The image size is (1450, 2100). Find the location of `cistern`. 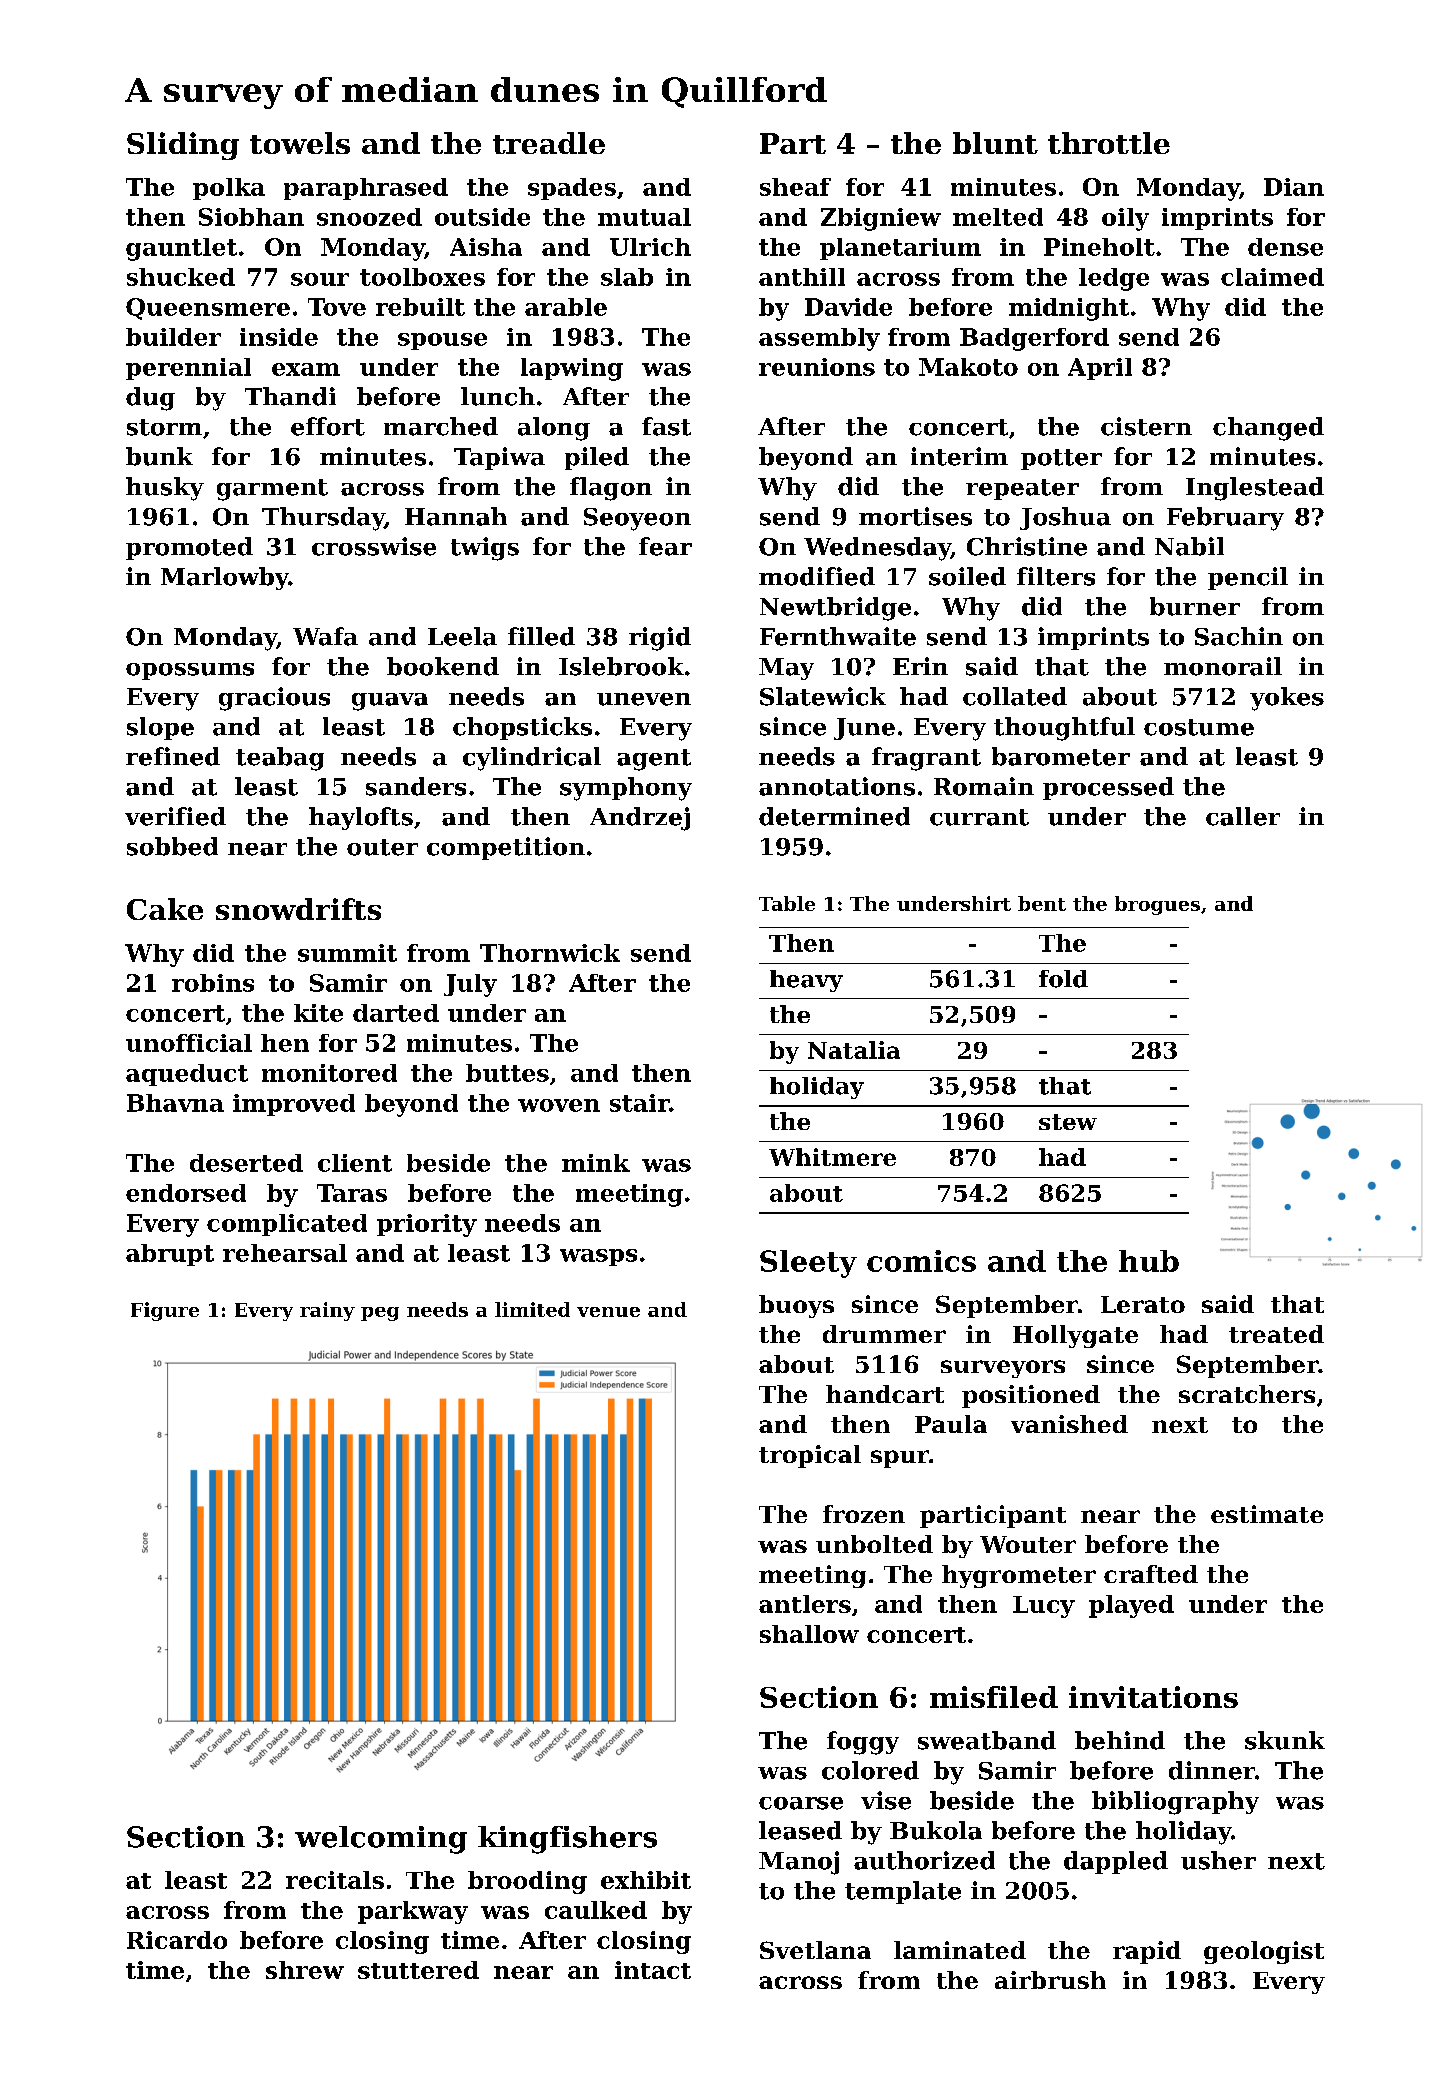

cistern is located at coordinates (1146, 426).
